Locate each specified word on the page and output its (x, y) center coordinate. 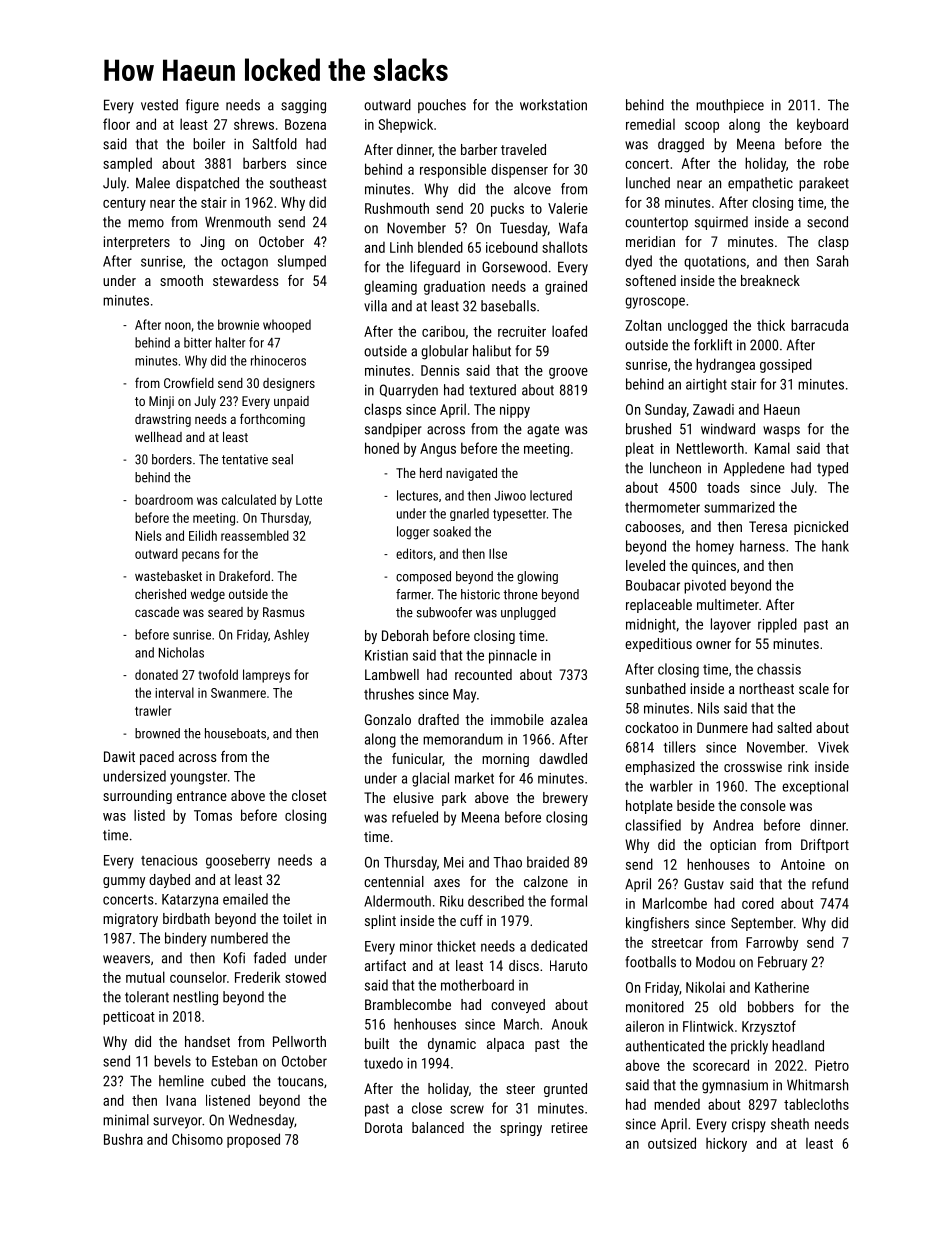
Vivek (833, 747)
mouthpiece (730, 106)
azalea (569, 719)
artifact (385, 965)
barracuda (819, 325)
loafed (569, 331)
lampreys (266, 676)
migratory (130, 920)
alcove (532, 189)
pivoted (705, 586)
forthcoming (272, 420)
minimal (126, 1120)
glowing (537, 577)
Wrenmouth (238, 222)
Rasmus (283, 612)
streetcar (677, 943)
